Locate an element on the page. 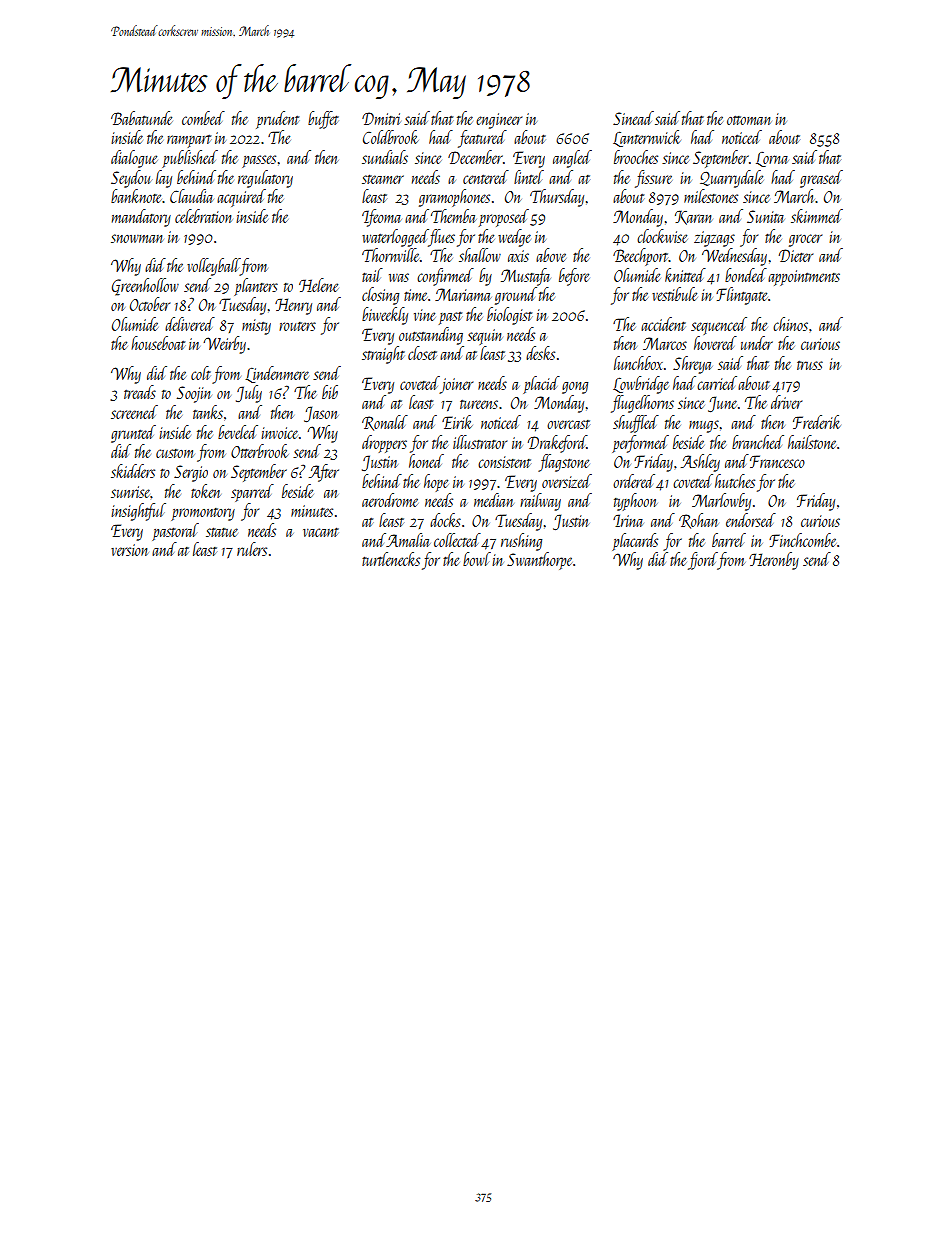  aerodrome is located at coordinates (390, 500).
